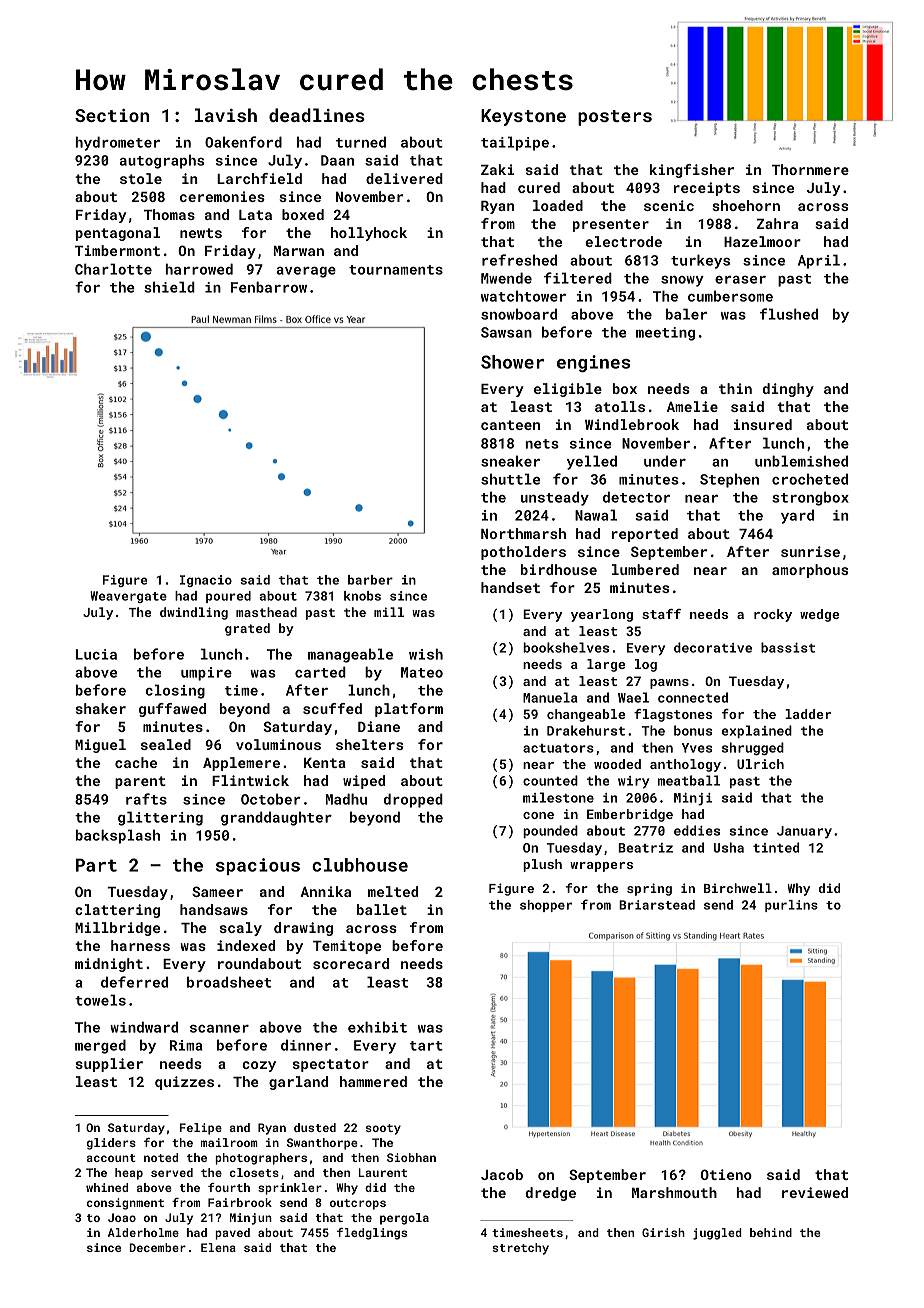 The width and height of the screenshot is (924, 1308). I want to click on hydrometer, so click(117, 143).
